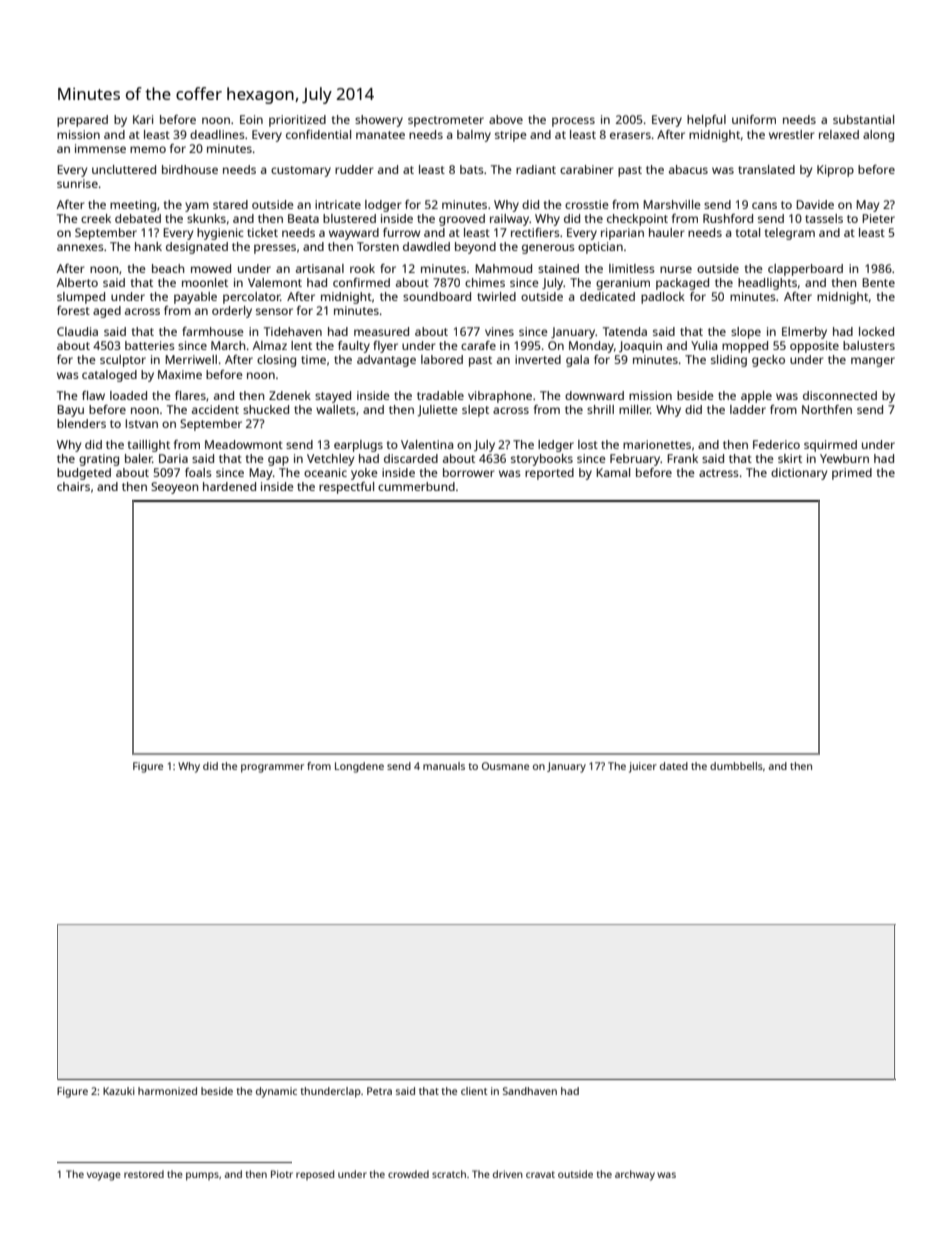  I want to click on driven, so click(508, 1174).
